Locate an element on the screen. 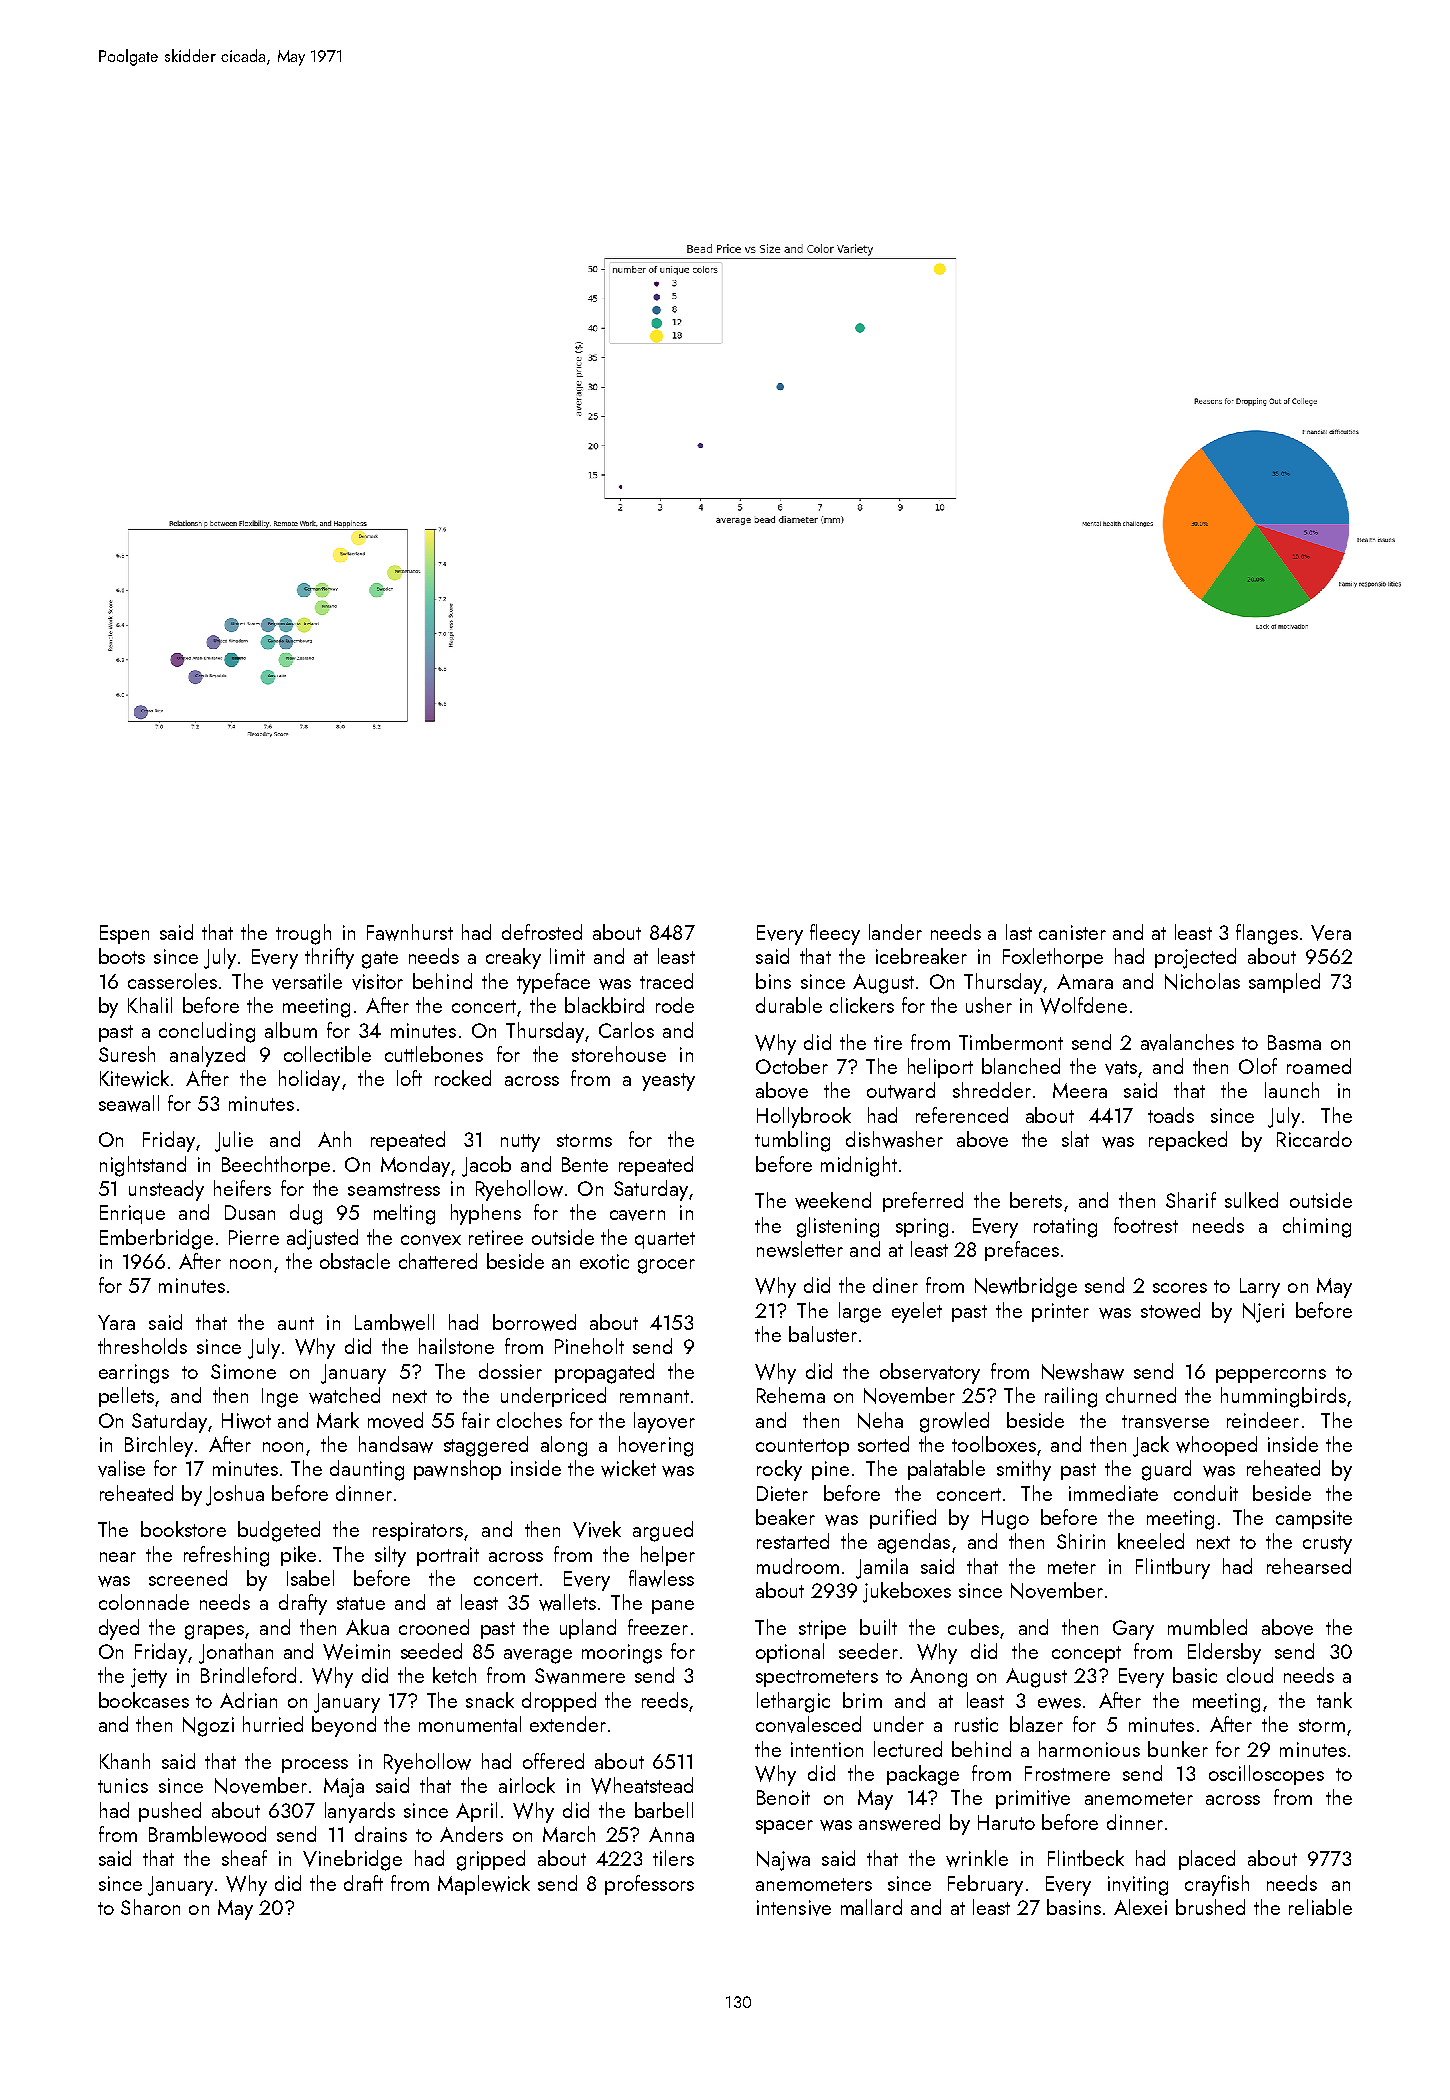  spacer is located at coordinates (784, 1827).
